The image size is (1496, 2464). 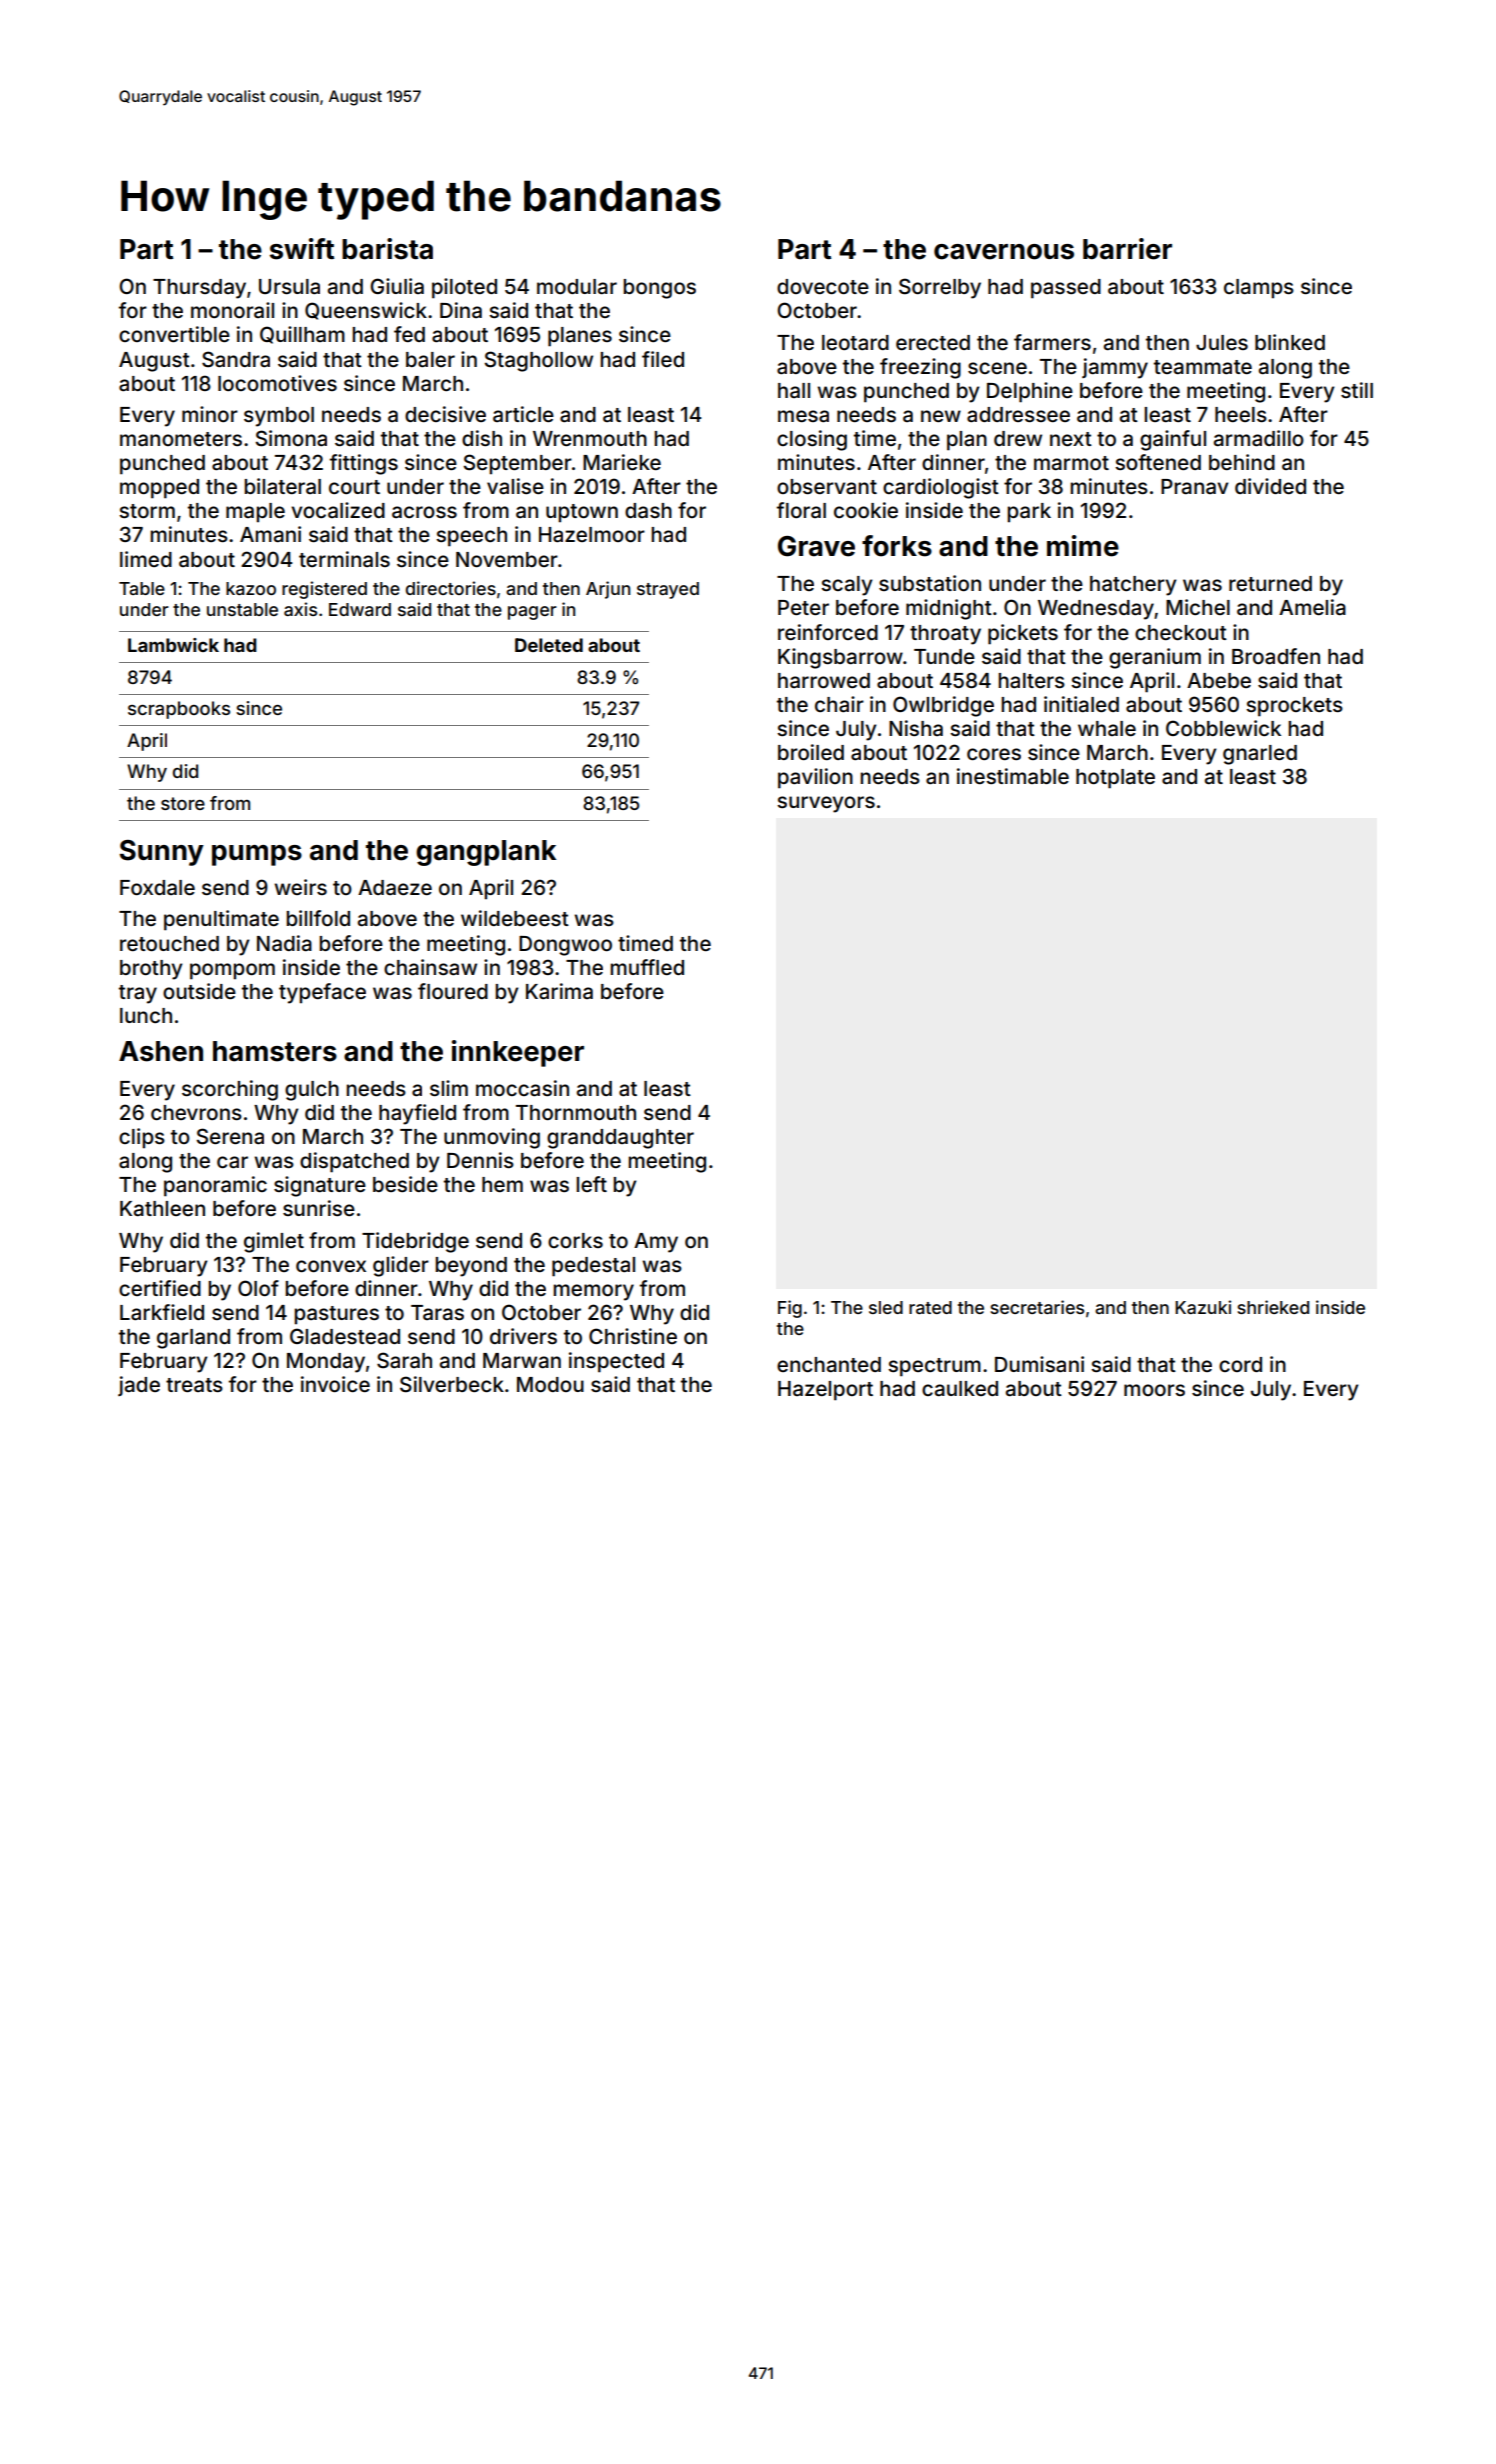 I want to click on Thursday, so click(x=199, y=289).
